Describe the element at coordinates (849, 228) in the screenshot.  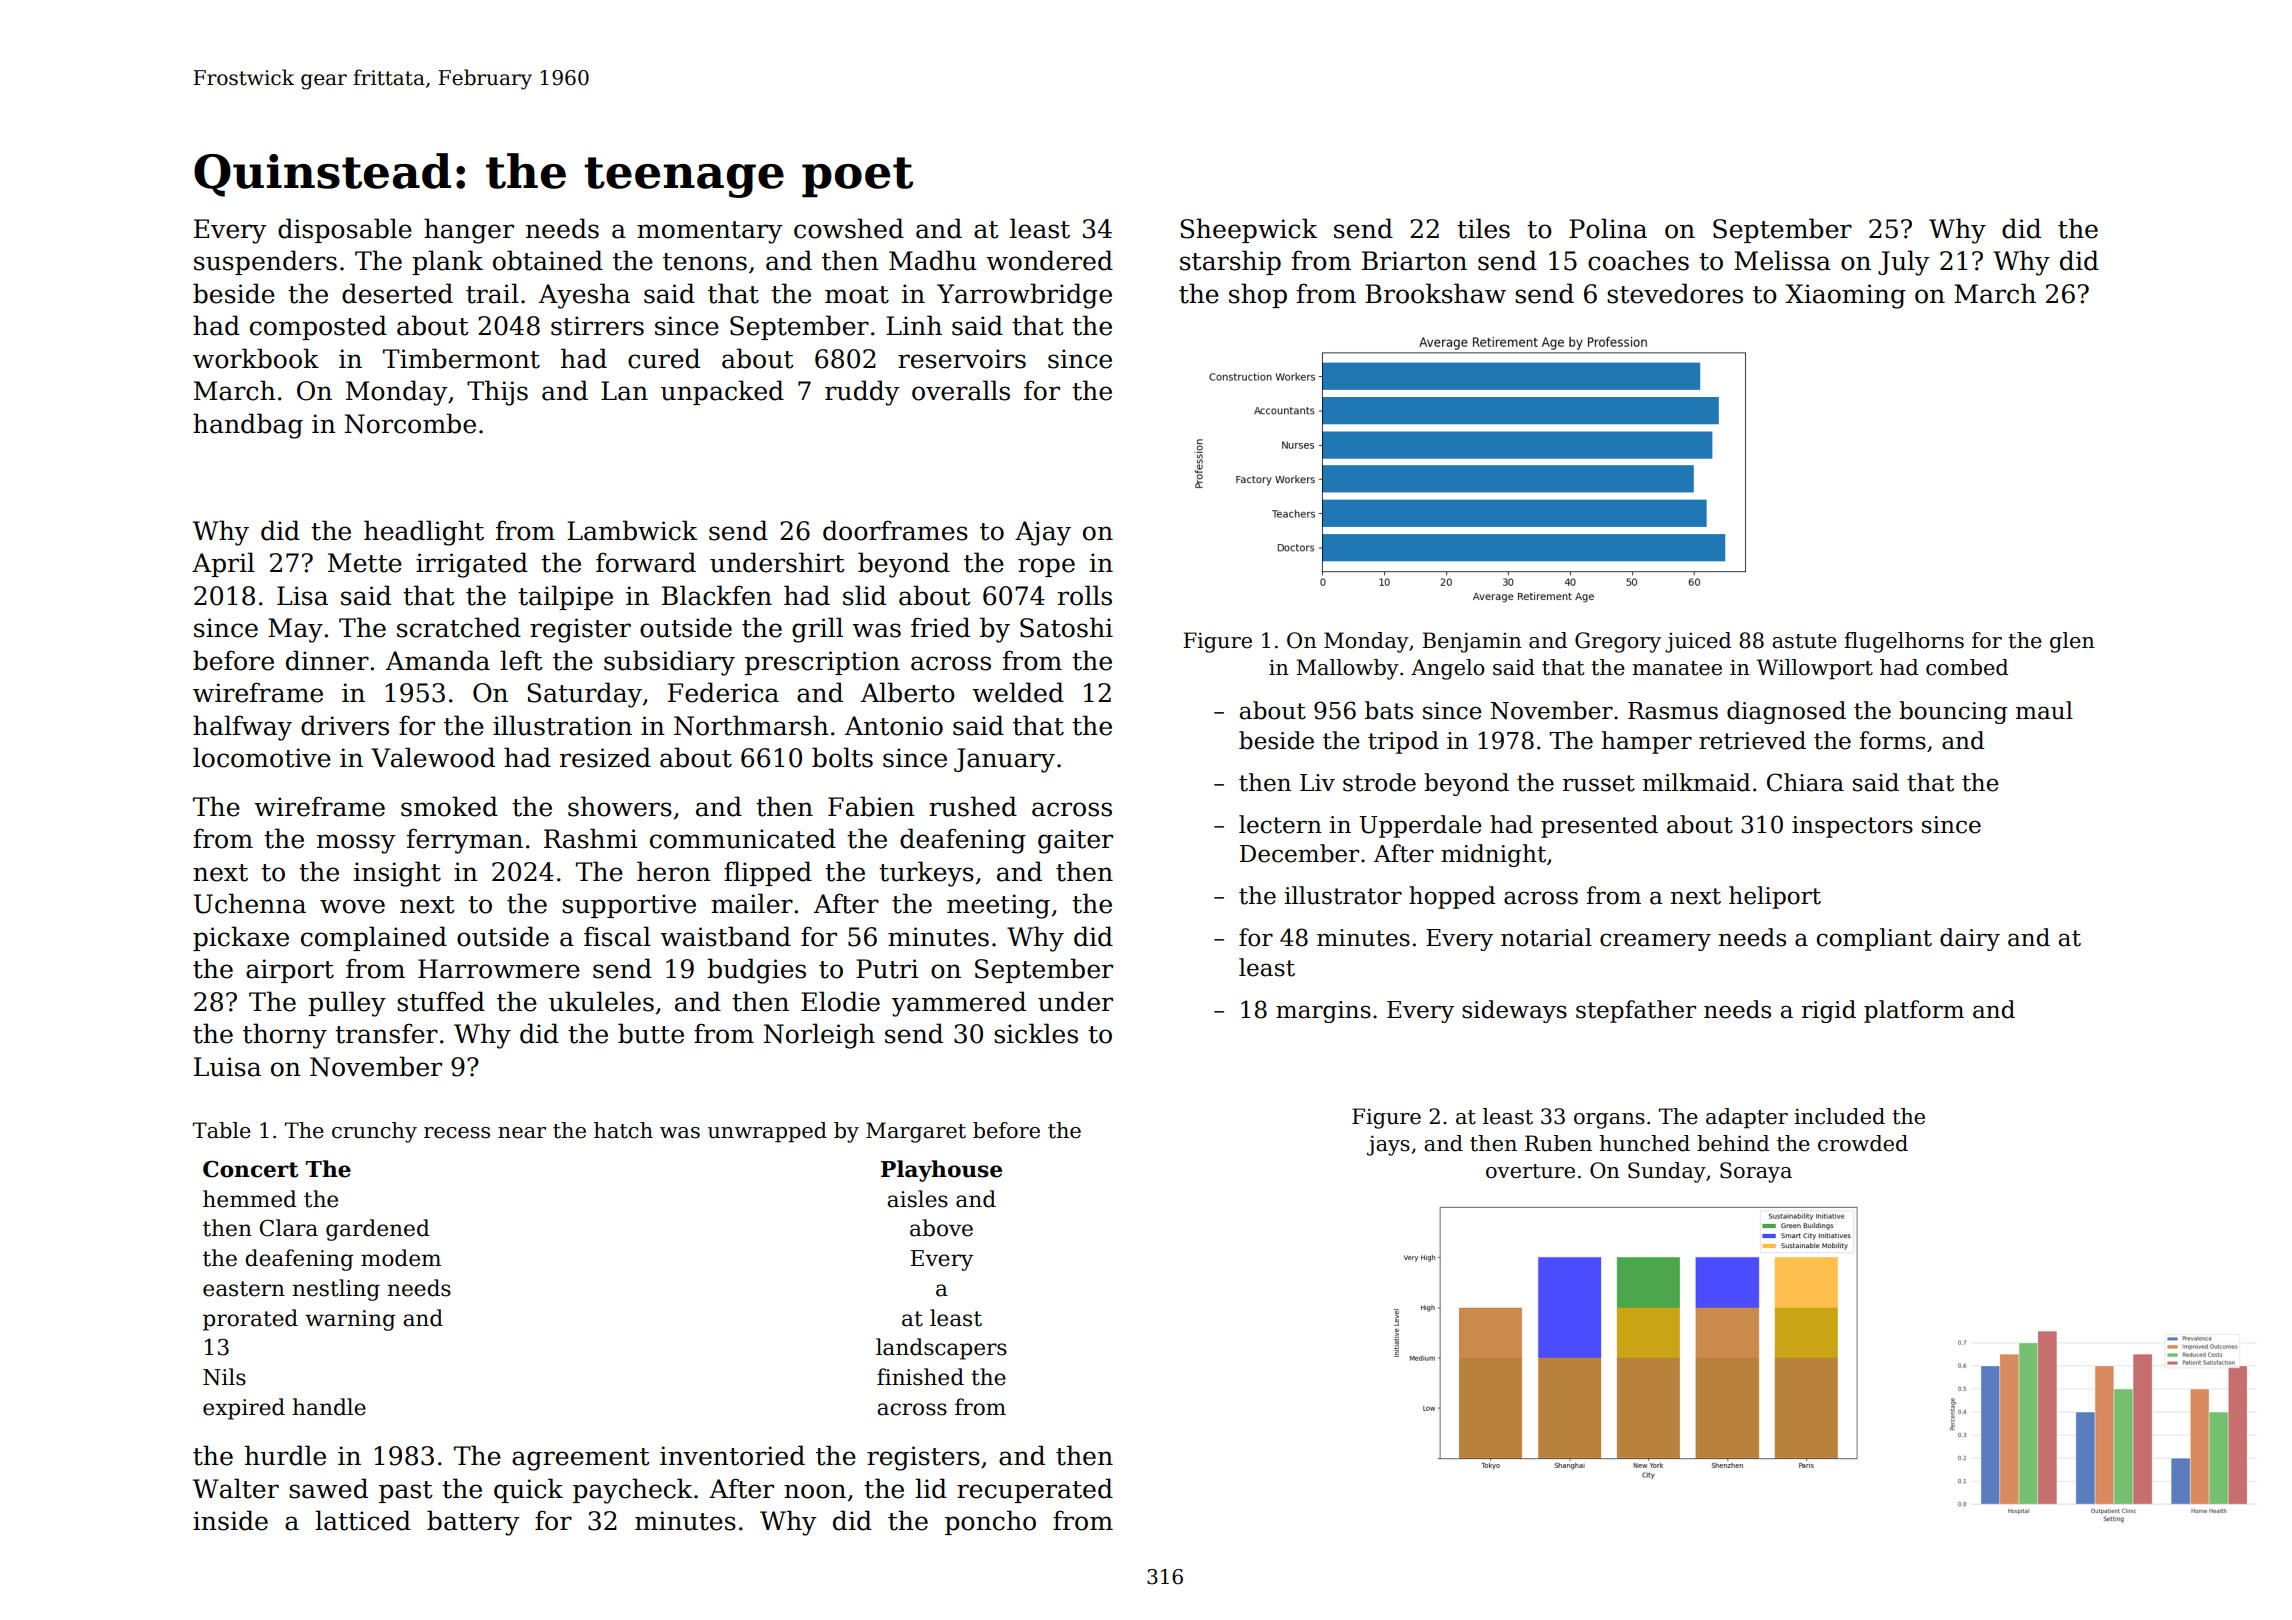
I see `cowshed` at that location.
